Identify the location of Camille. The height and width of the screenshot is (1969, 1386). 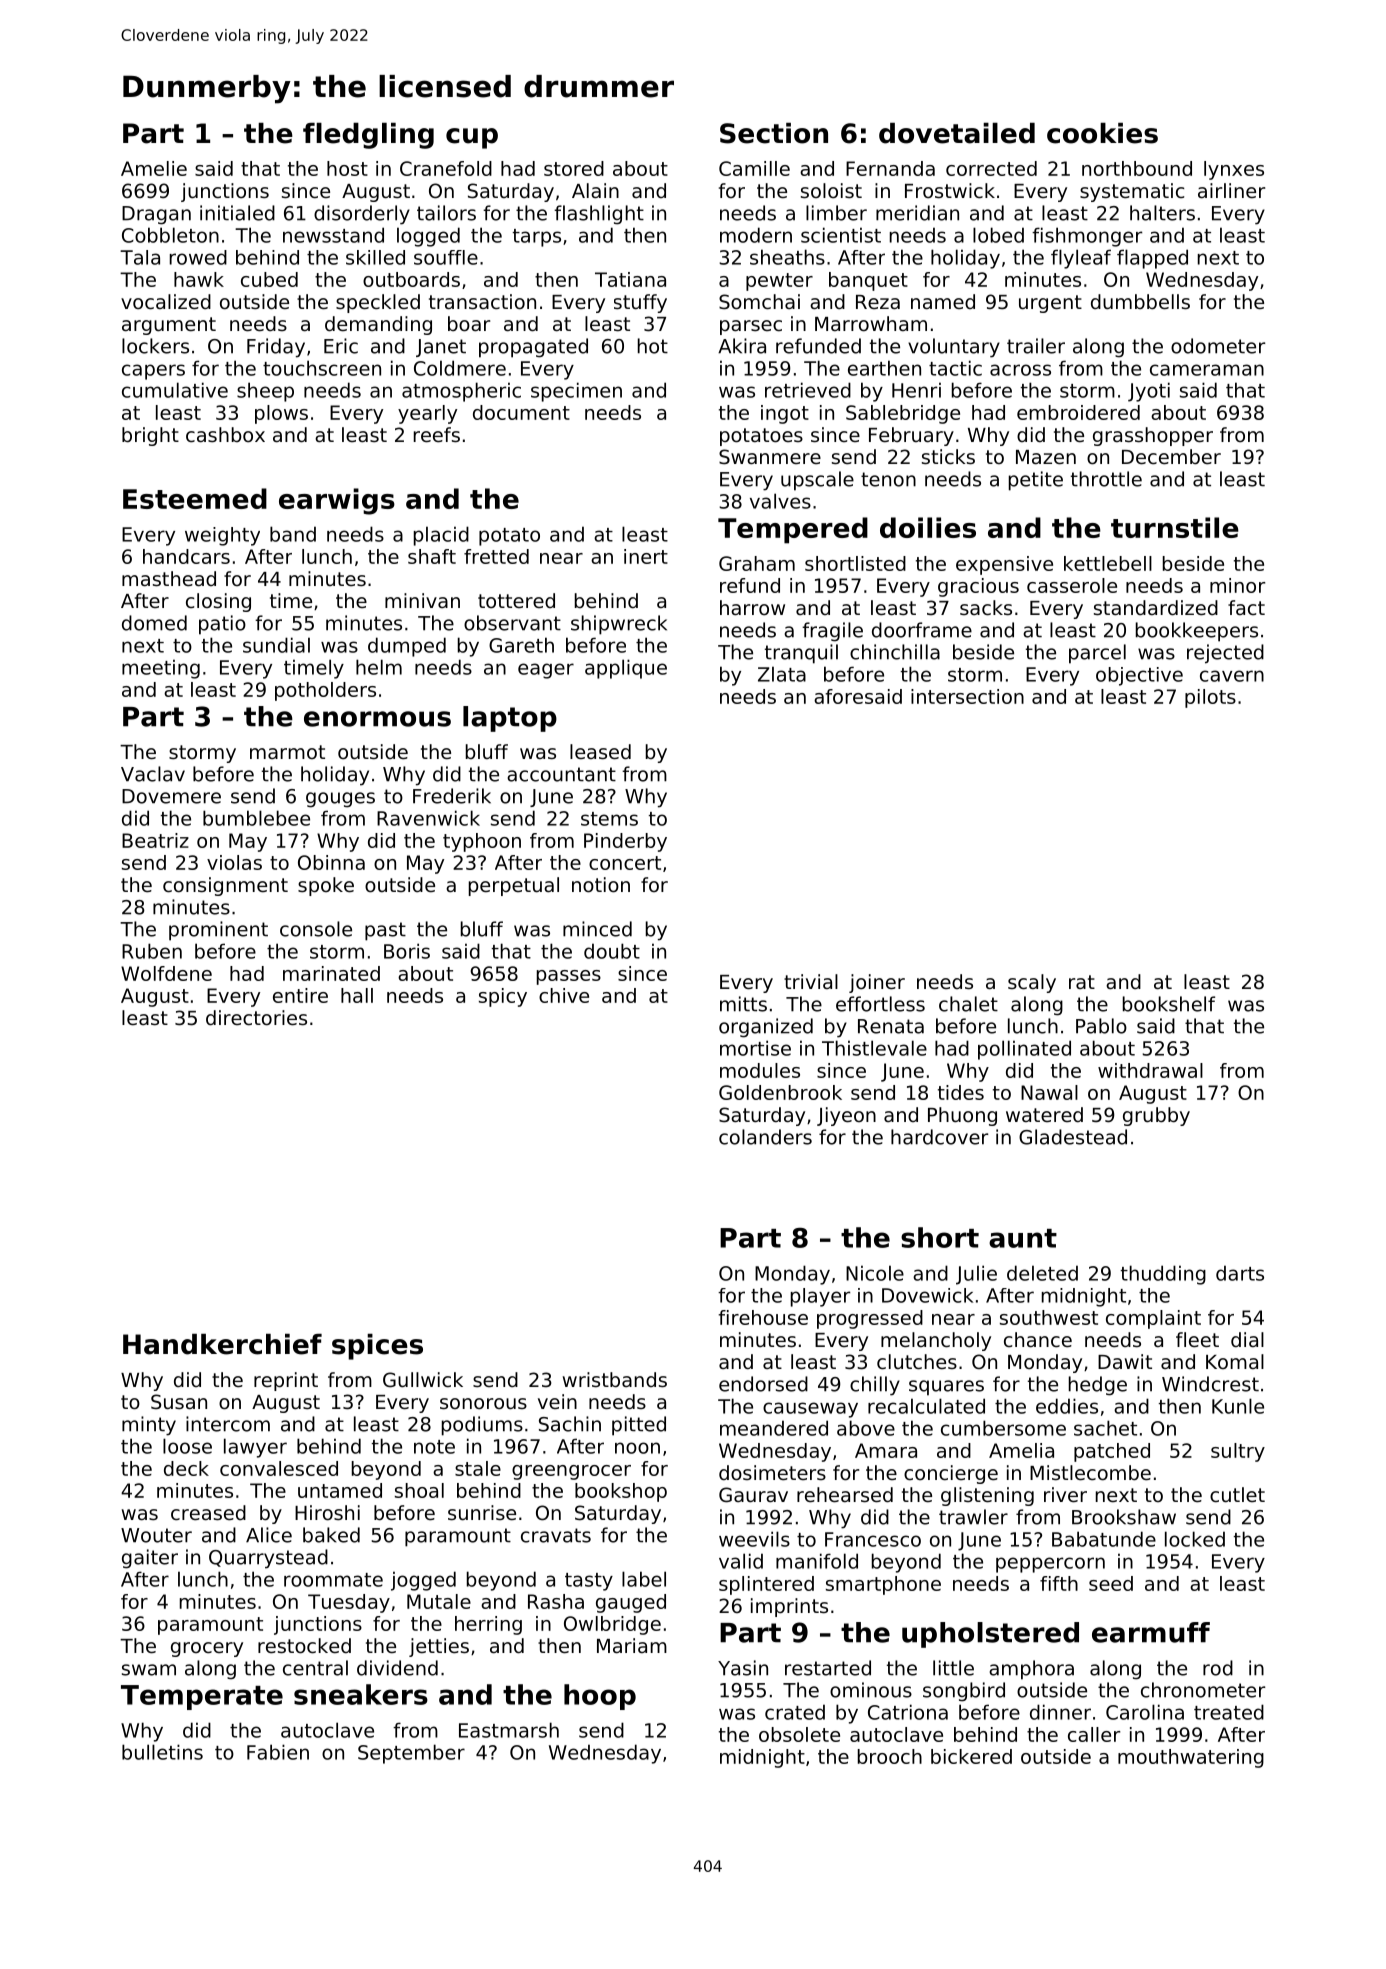
(754, 168).
